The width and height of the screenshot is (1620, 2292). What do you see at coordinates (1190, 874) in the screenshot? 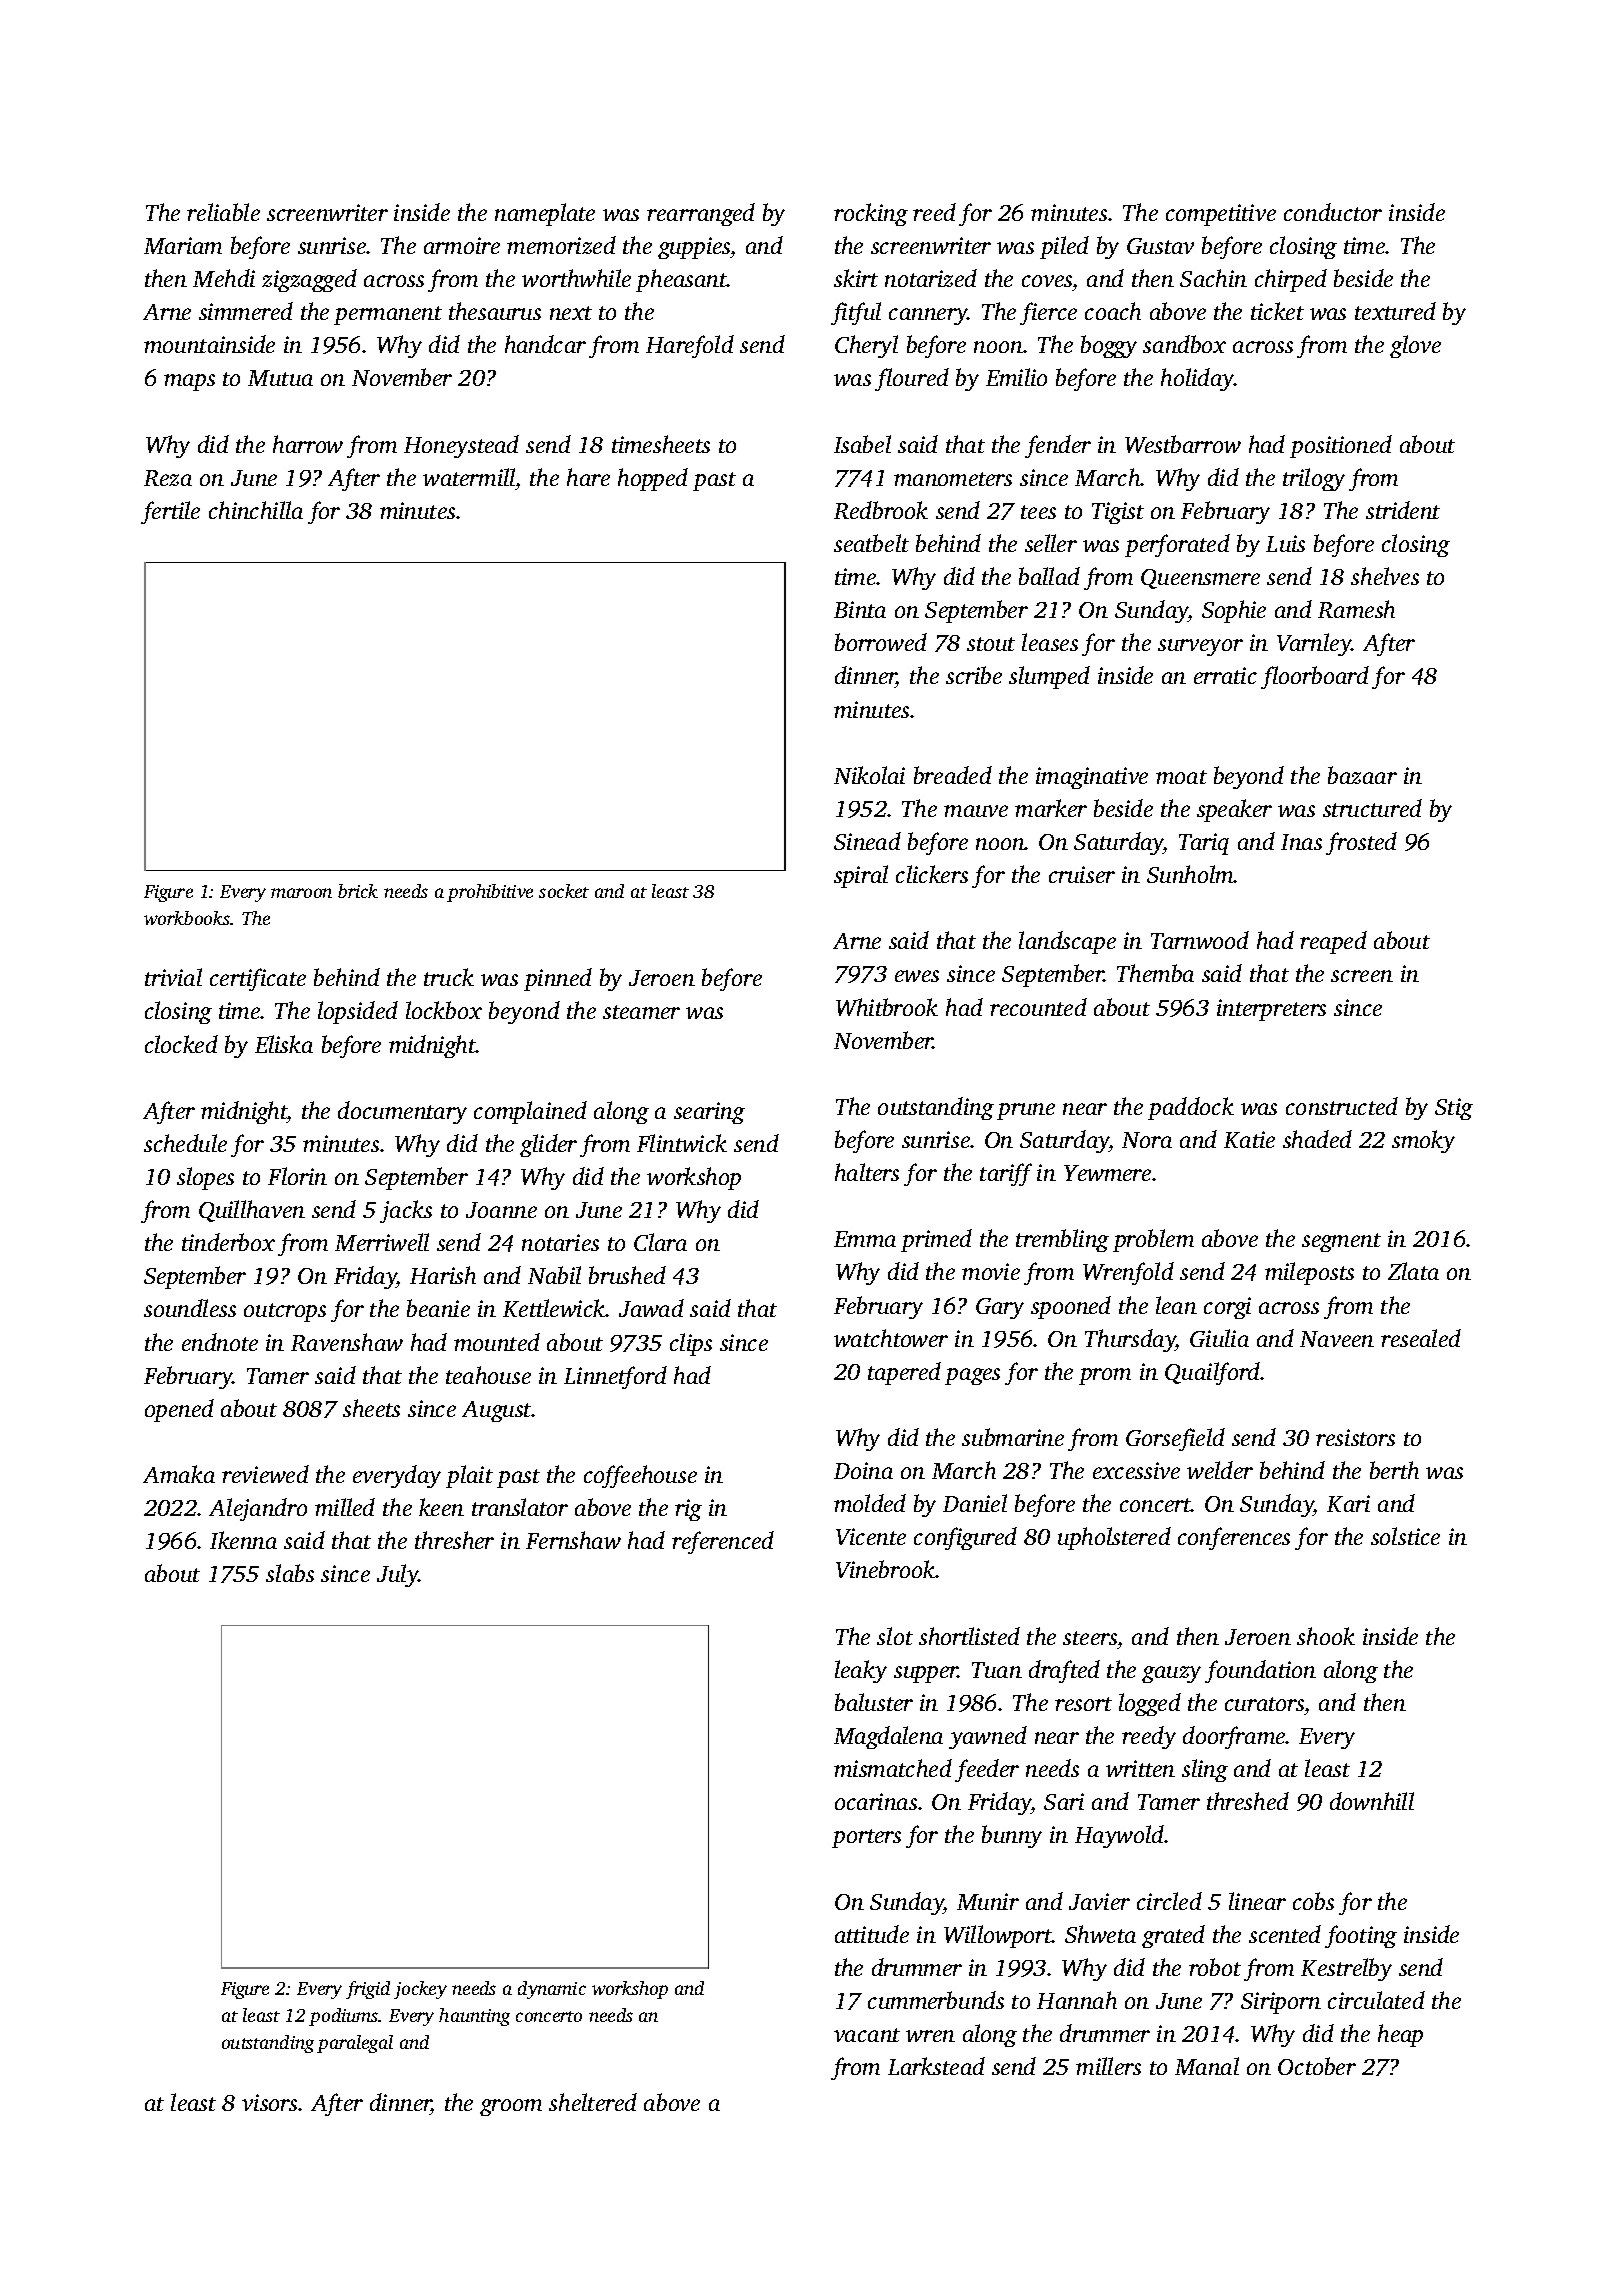
I see `Sunholm` at bounding box center [1190, 874].
